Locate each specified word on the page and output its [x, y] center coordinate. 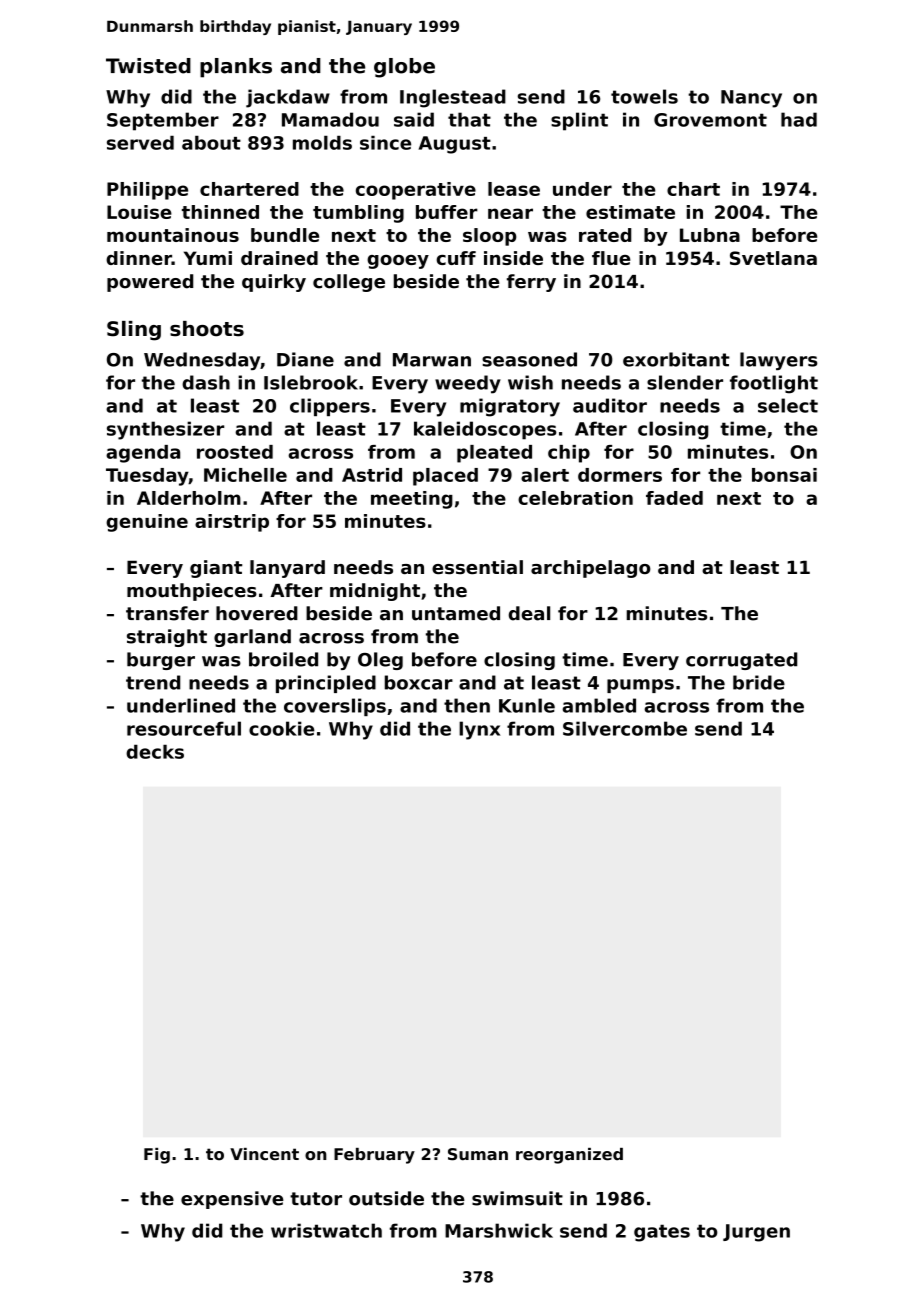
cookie [282, 728]
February [374, 1156]
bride [759, 682]
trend [153, 682]
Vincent [264, 1154]
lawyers [779, 361]
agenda [143, 454]
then [467, 705]
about [211, 143]
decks [155, 752]
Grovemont [710, 120]
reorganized [569, 1156]
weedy [468, 384]
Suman [478, 1154]
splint [579, 121]
